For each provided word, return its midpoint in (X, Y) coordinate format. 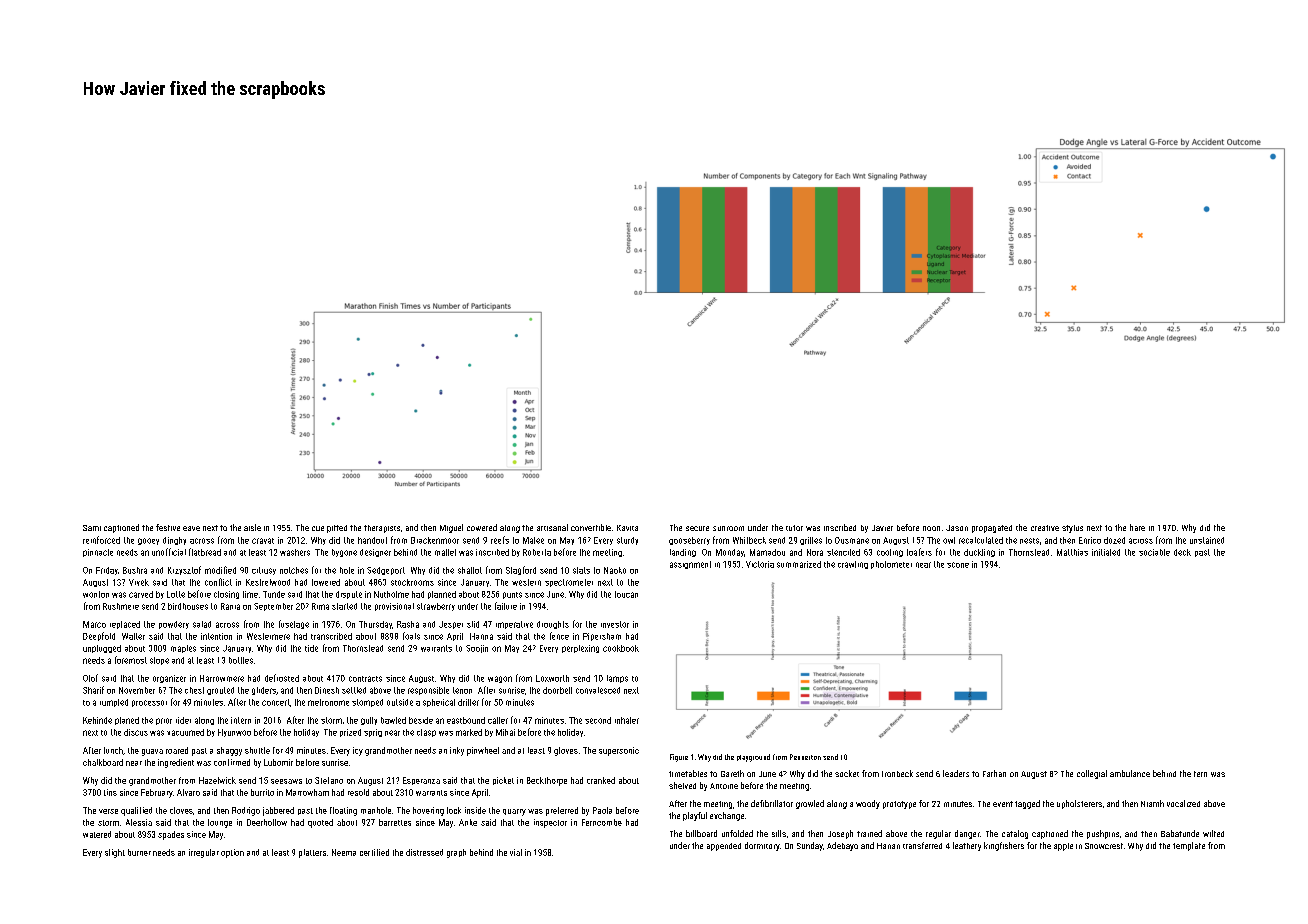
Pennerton (805, 757)
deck (1182, 552)
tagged (1027, 804)
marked (469, 732)
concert (276, 702)
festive (168, 527)
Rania (230, 606)
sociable (1154, 552)
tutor (794, 528)
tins (110, 792)
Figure (679, 758)
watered (97, 834)
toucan (626, 594)
